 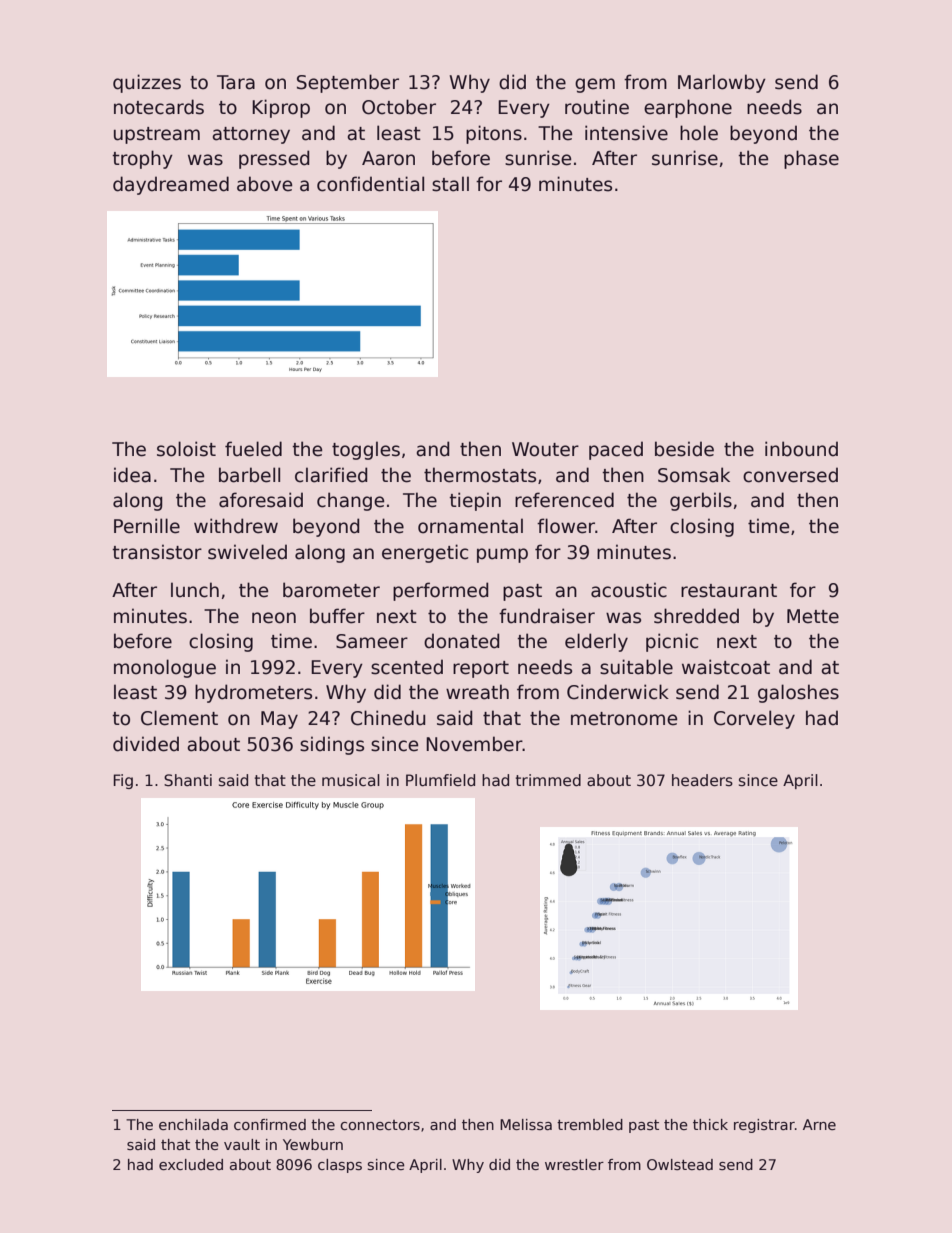 I want to click on toggles, so click(x=366, y=450).
